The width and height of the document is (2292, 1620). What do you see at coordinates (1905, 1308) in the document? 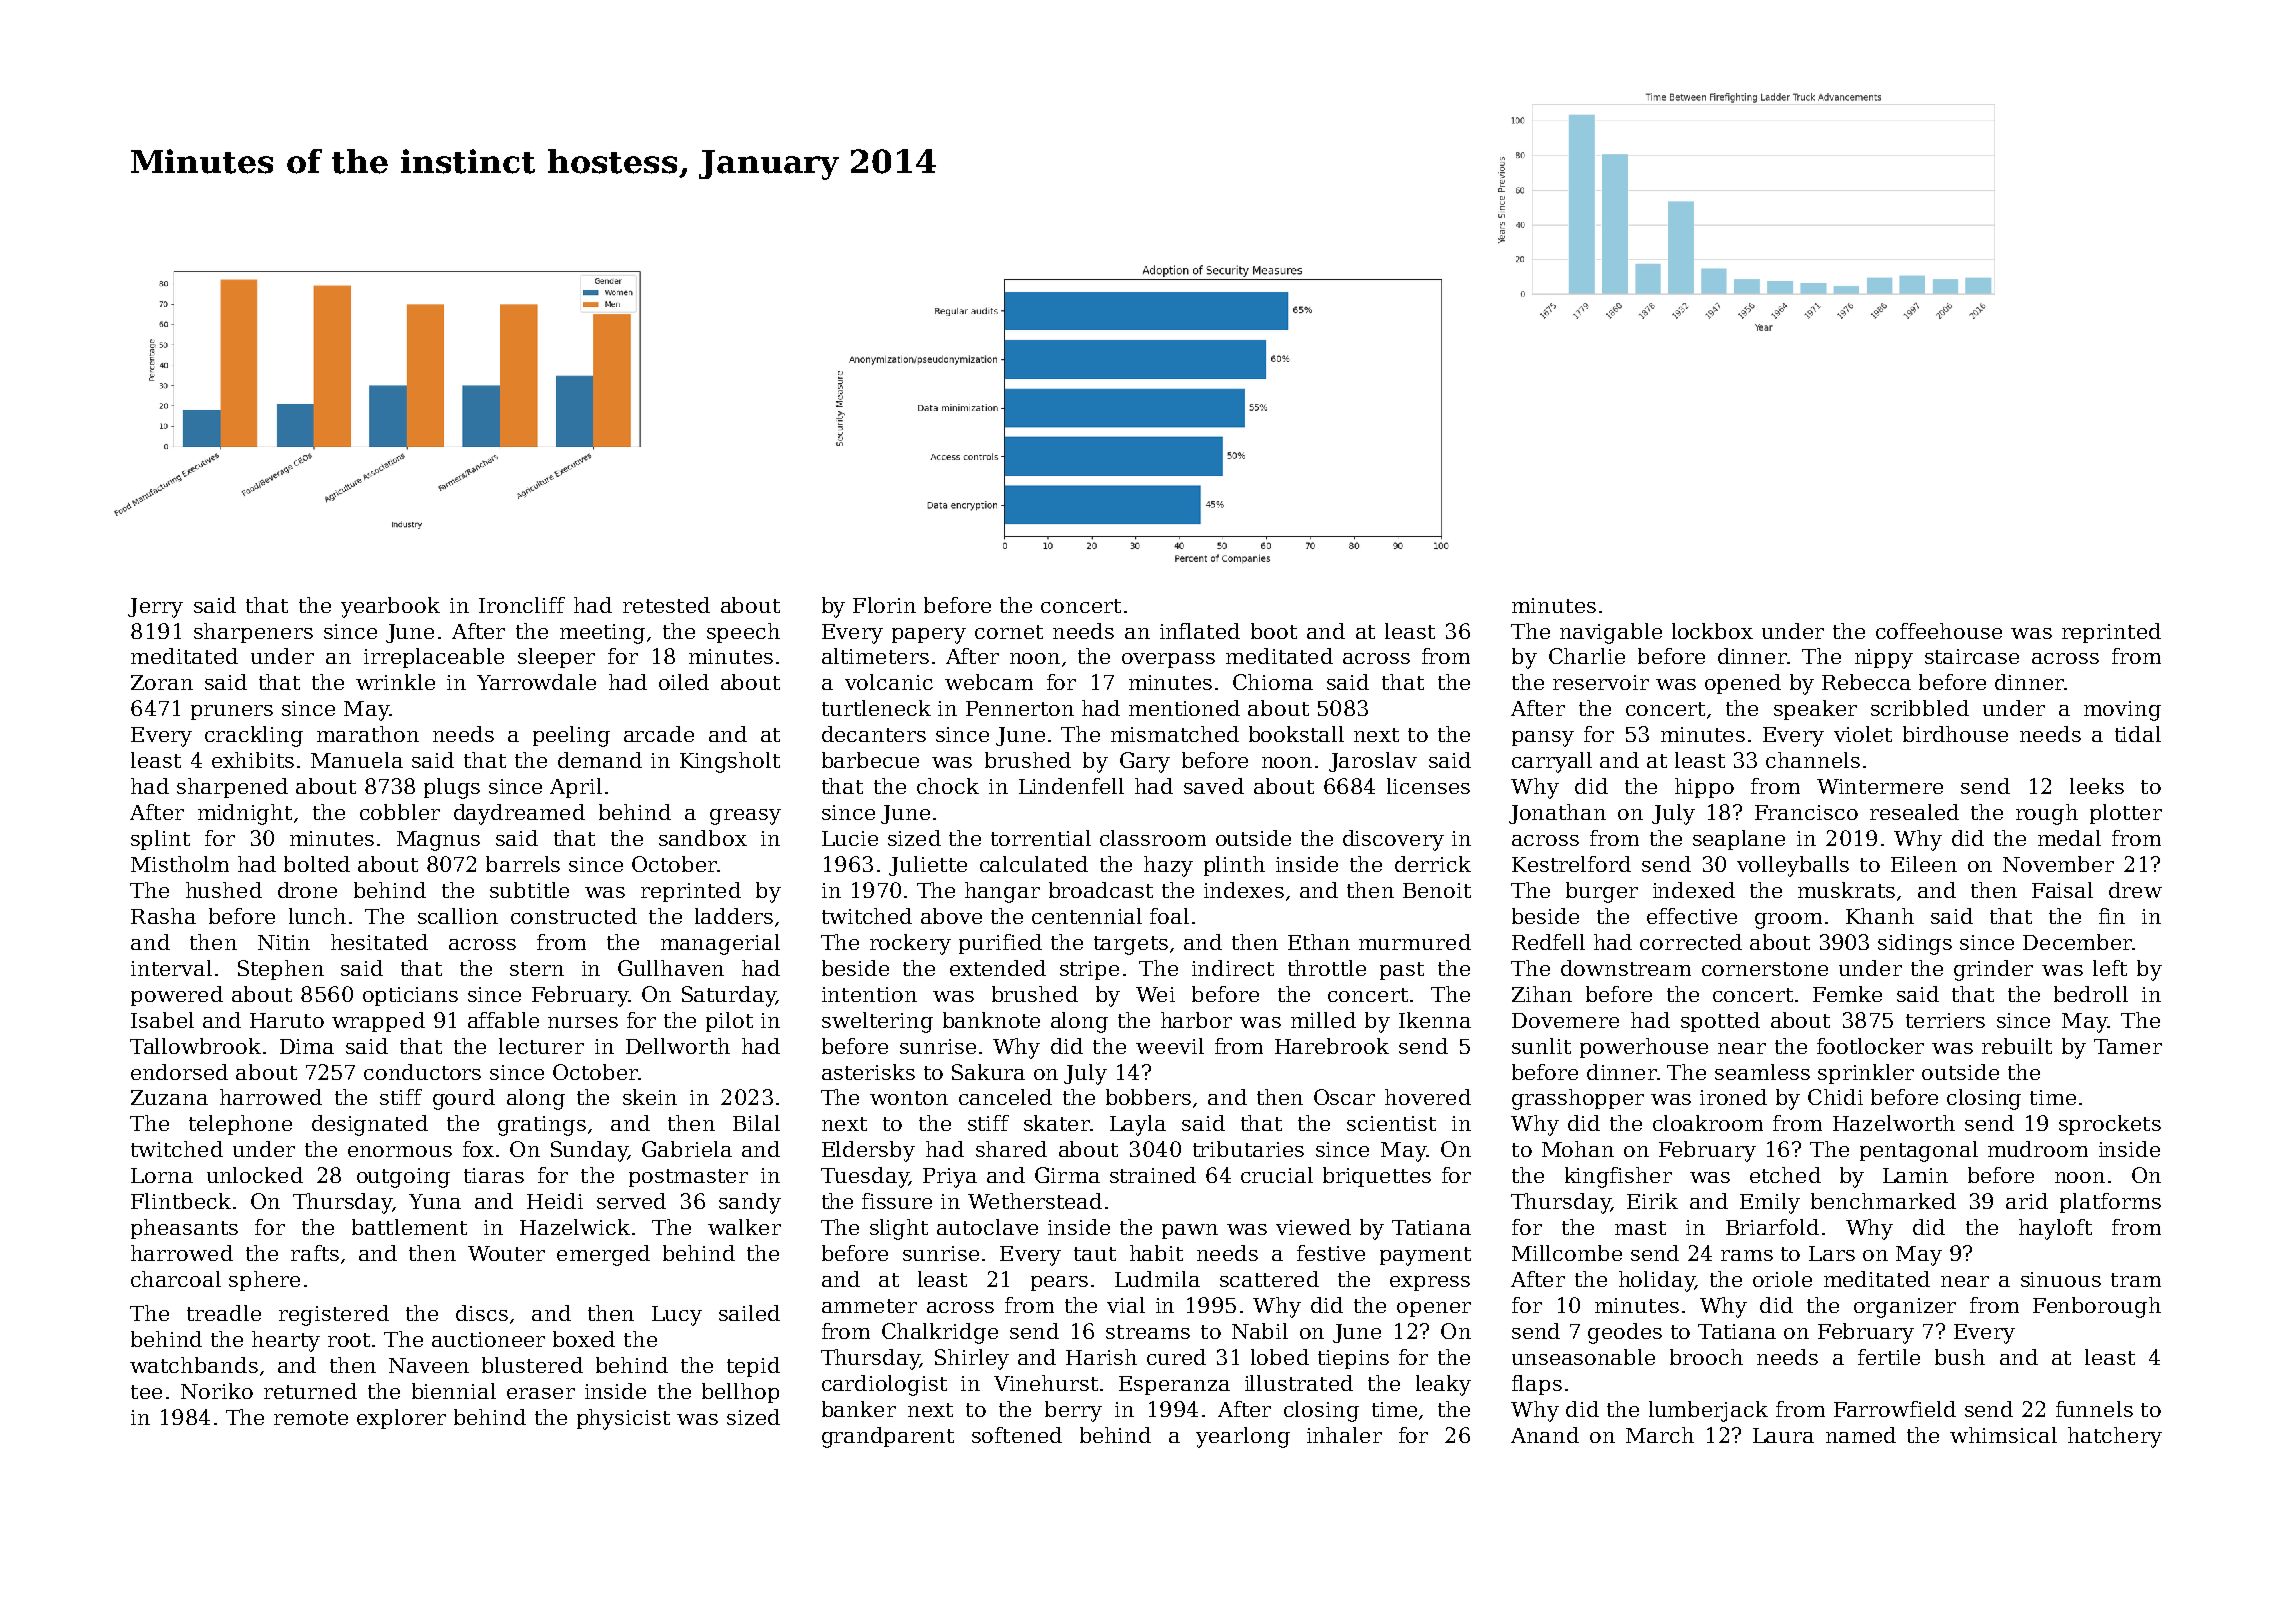
I see `organizer` at bounding box center [1905, 1308].
